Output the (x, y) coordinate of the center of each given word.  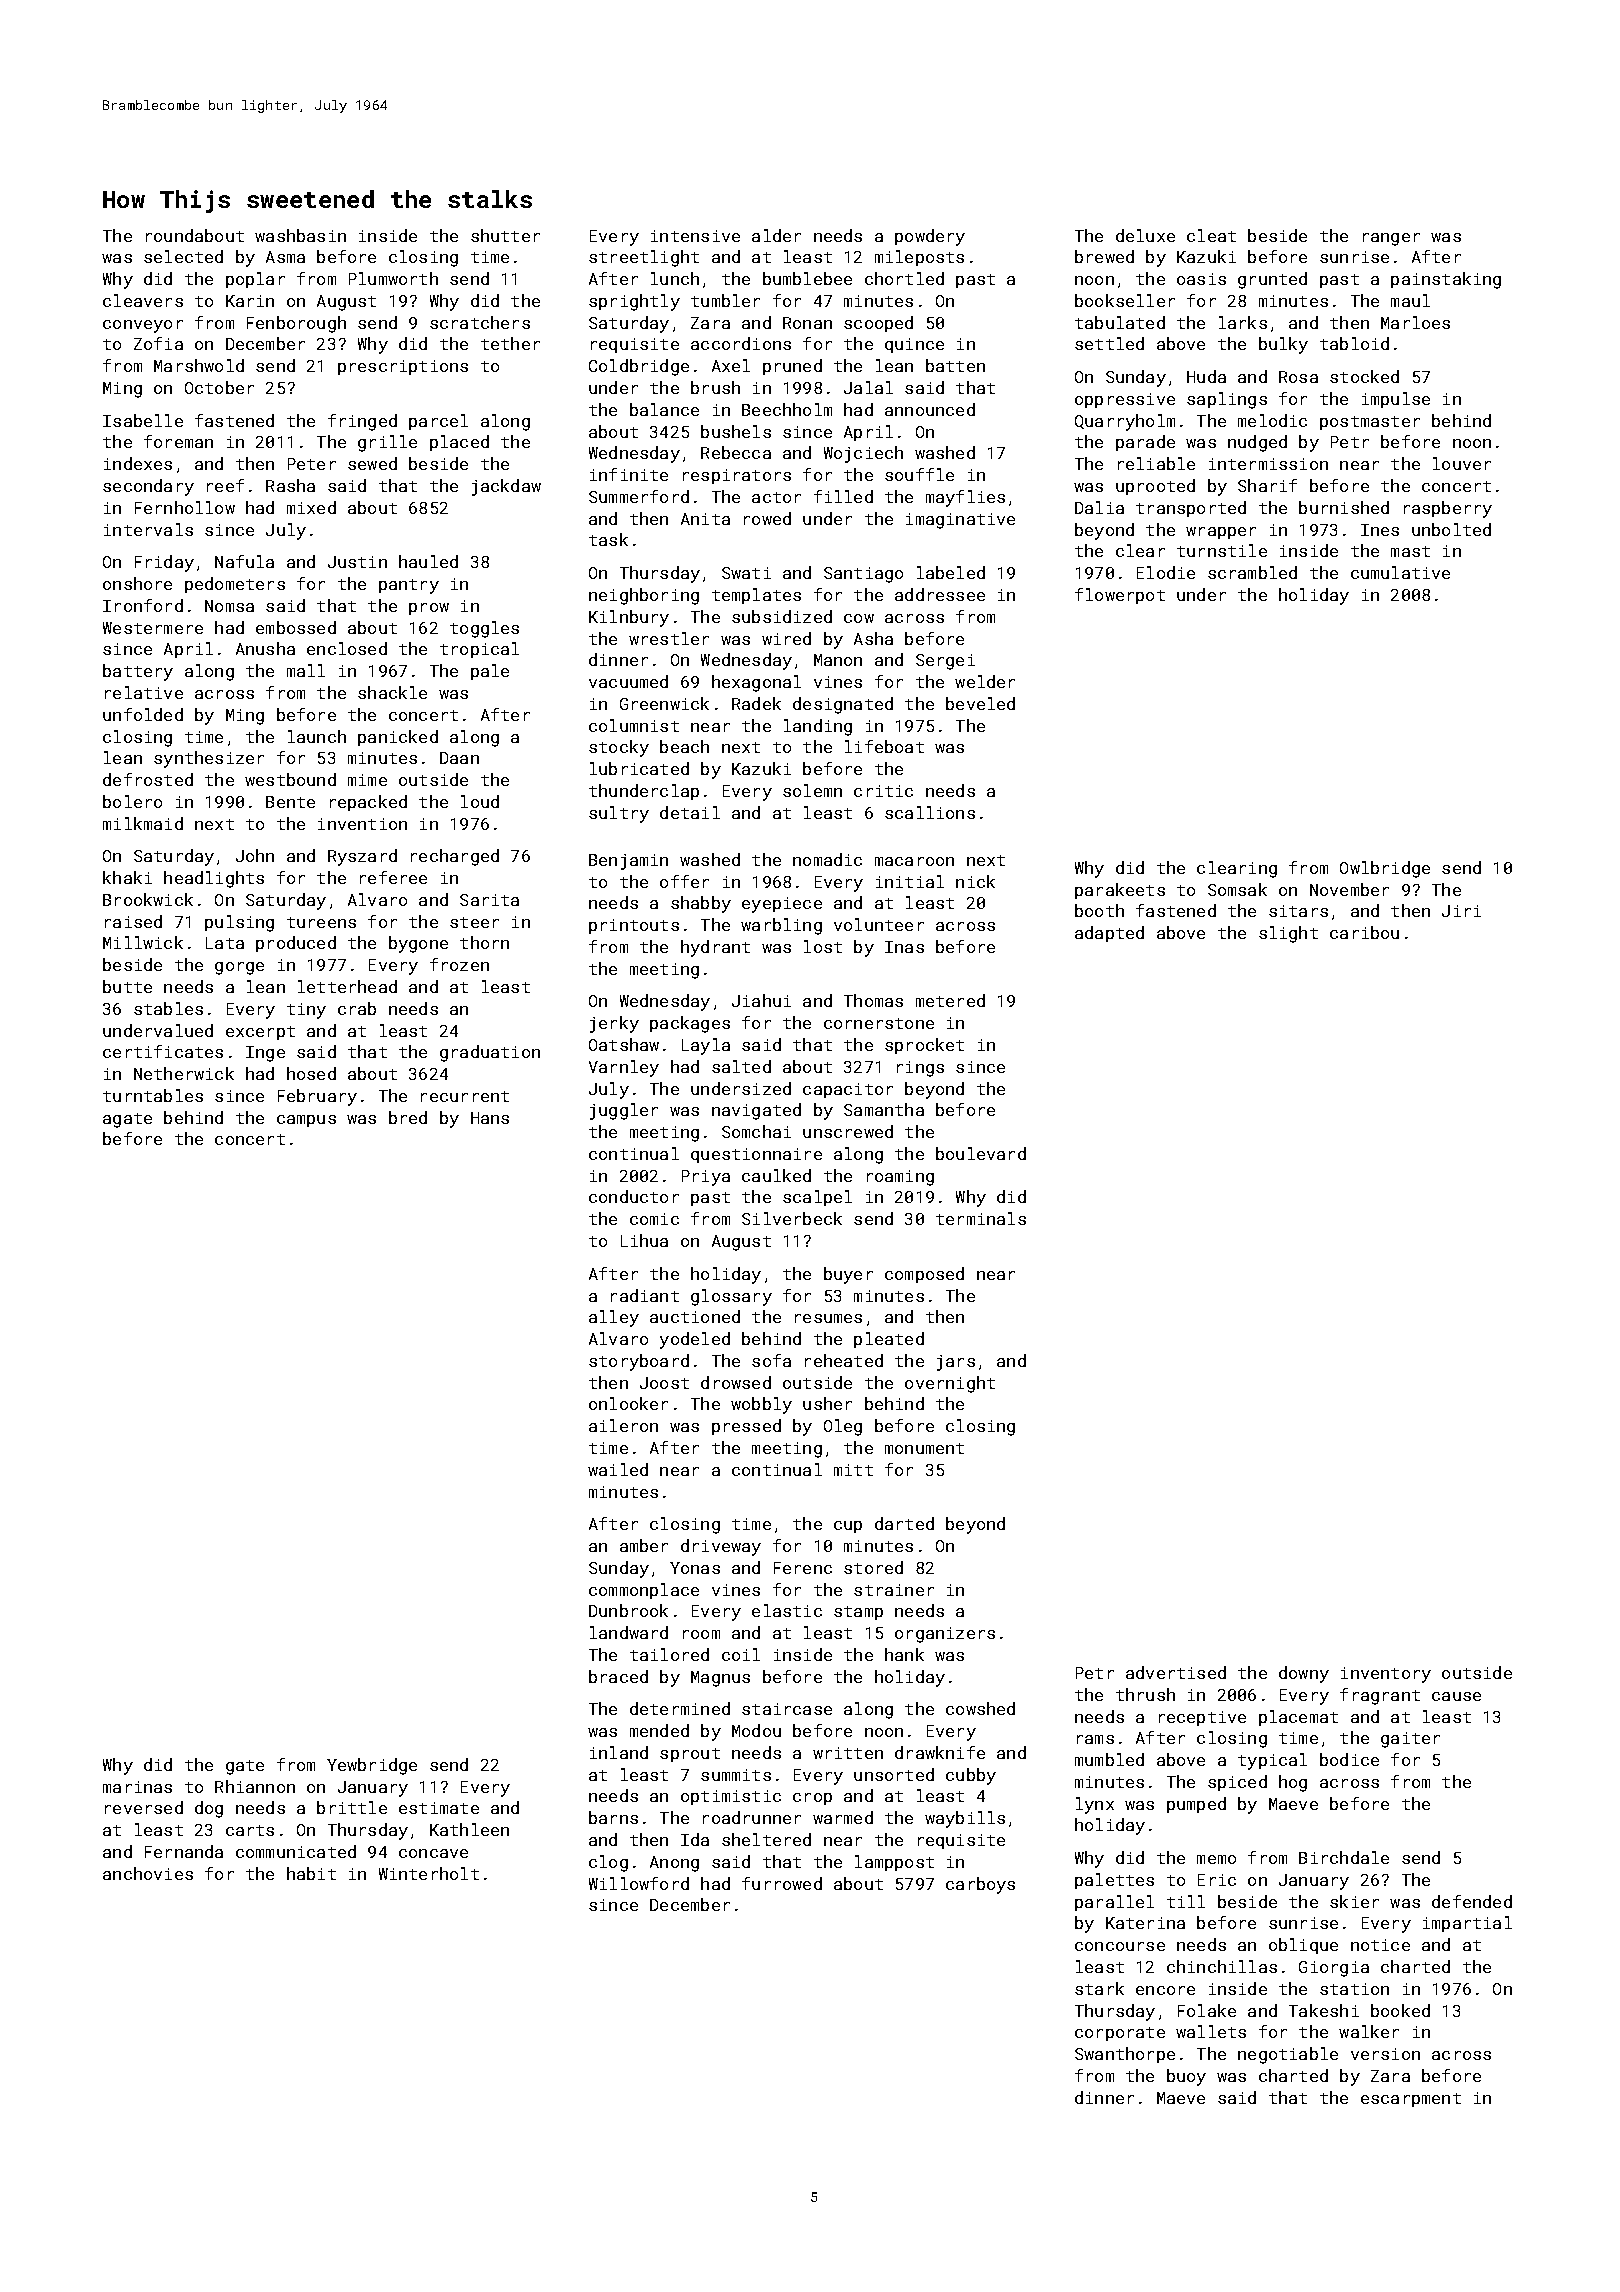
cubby (971, 1776)
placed (459, 443)
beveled (980, 703)
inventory (1386, 1675)
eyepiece (782, 905)
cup (848, 1527)
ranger (1391, 239)
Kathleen (469, 1829)
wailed (618, 1469)
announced (930, 409)
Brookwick (148, 899)
